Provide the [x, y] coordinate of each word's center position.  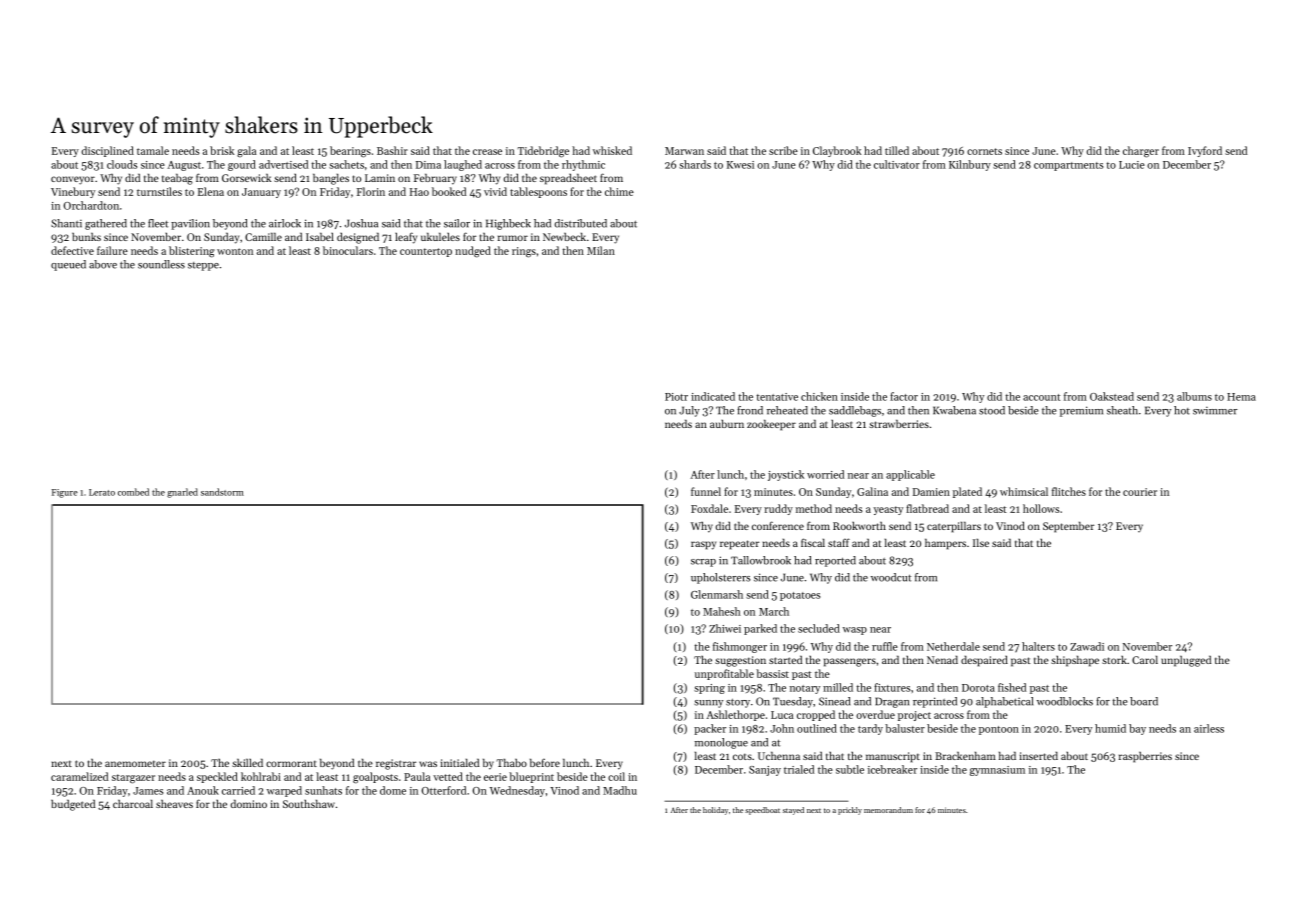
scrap [703, 563]
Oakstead [1112, 396]
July [689, 411]
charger [1141, 152]
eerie [495, 777]
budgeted [73, 805]
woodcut [891, 577]
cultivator [897, 164]
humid [1110, 728]
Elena [211, 191]
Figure [65, 493]
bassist [772, 673]
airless [1209, 728]
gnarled [182, 493]
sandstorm [222, 492]
